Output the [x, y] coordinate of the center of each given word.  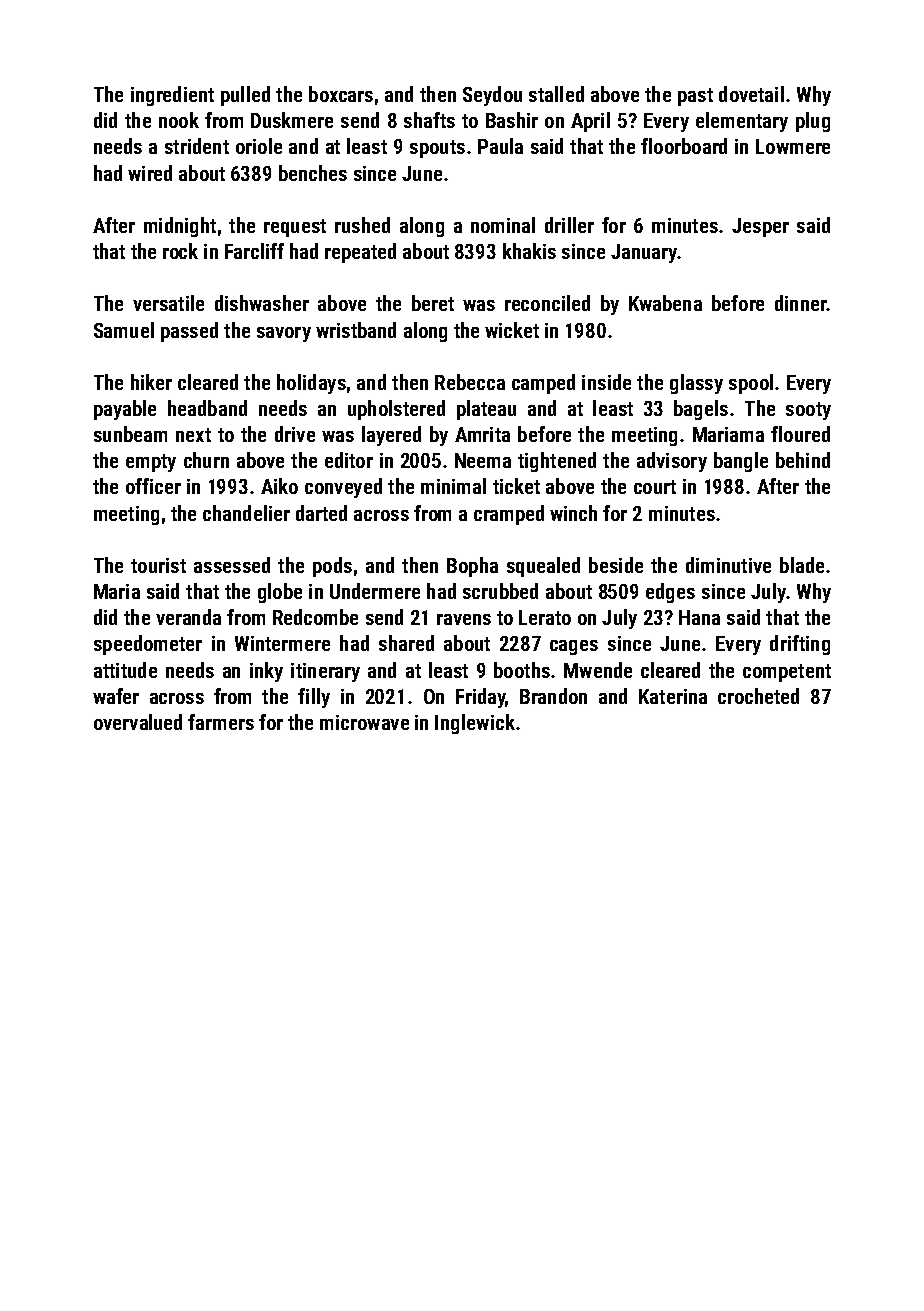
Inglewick [475, 724]
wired [150, 173]
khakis [529, 251]
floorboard [684, 146]
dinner [801, 303]
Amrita [482, 434]
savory [284, 334]
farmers [221, 722]
